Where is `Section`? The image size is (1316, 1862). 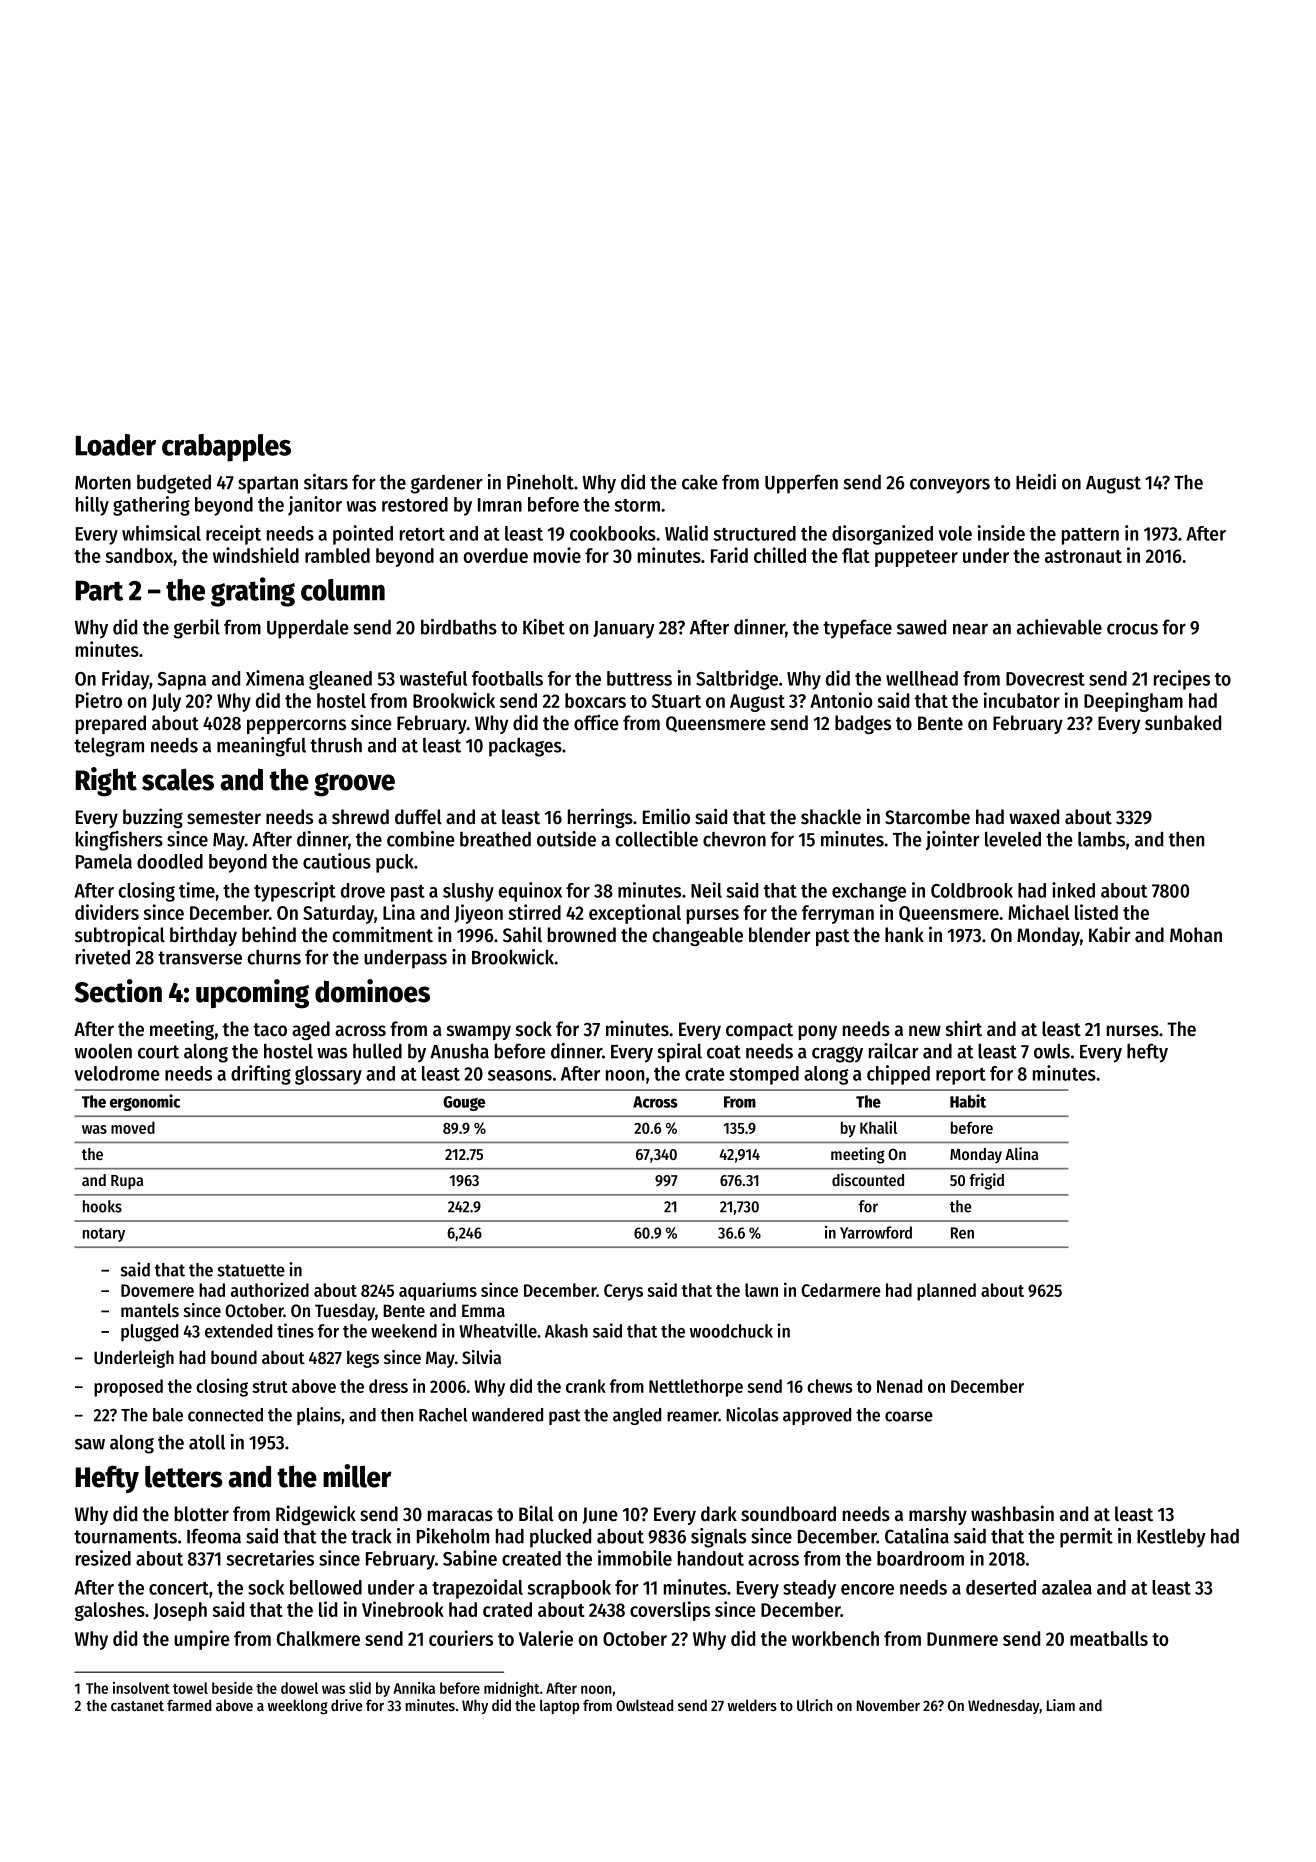
Section is located at coordinates (118, 991).
